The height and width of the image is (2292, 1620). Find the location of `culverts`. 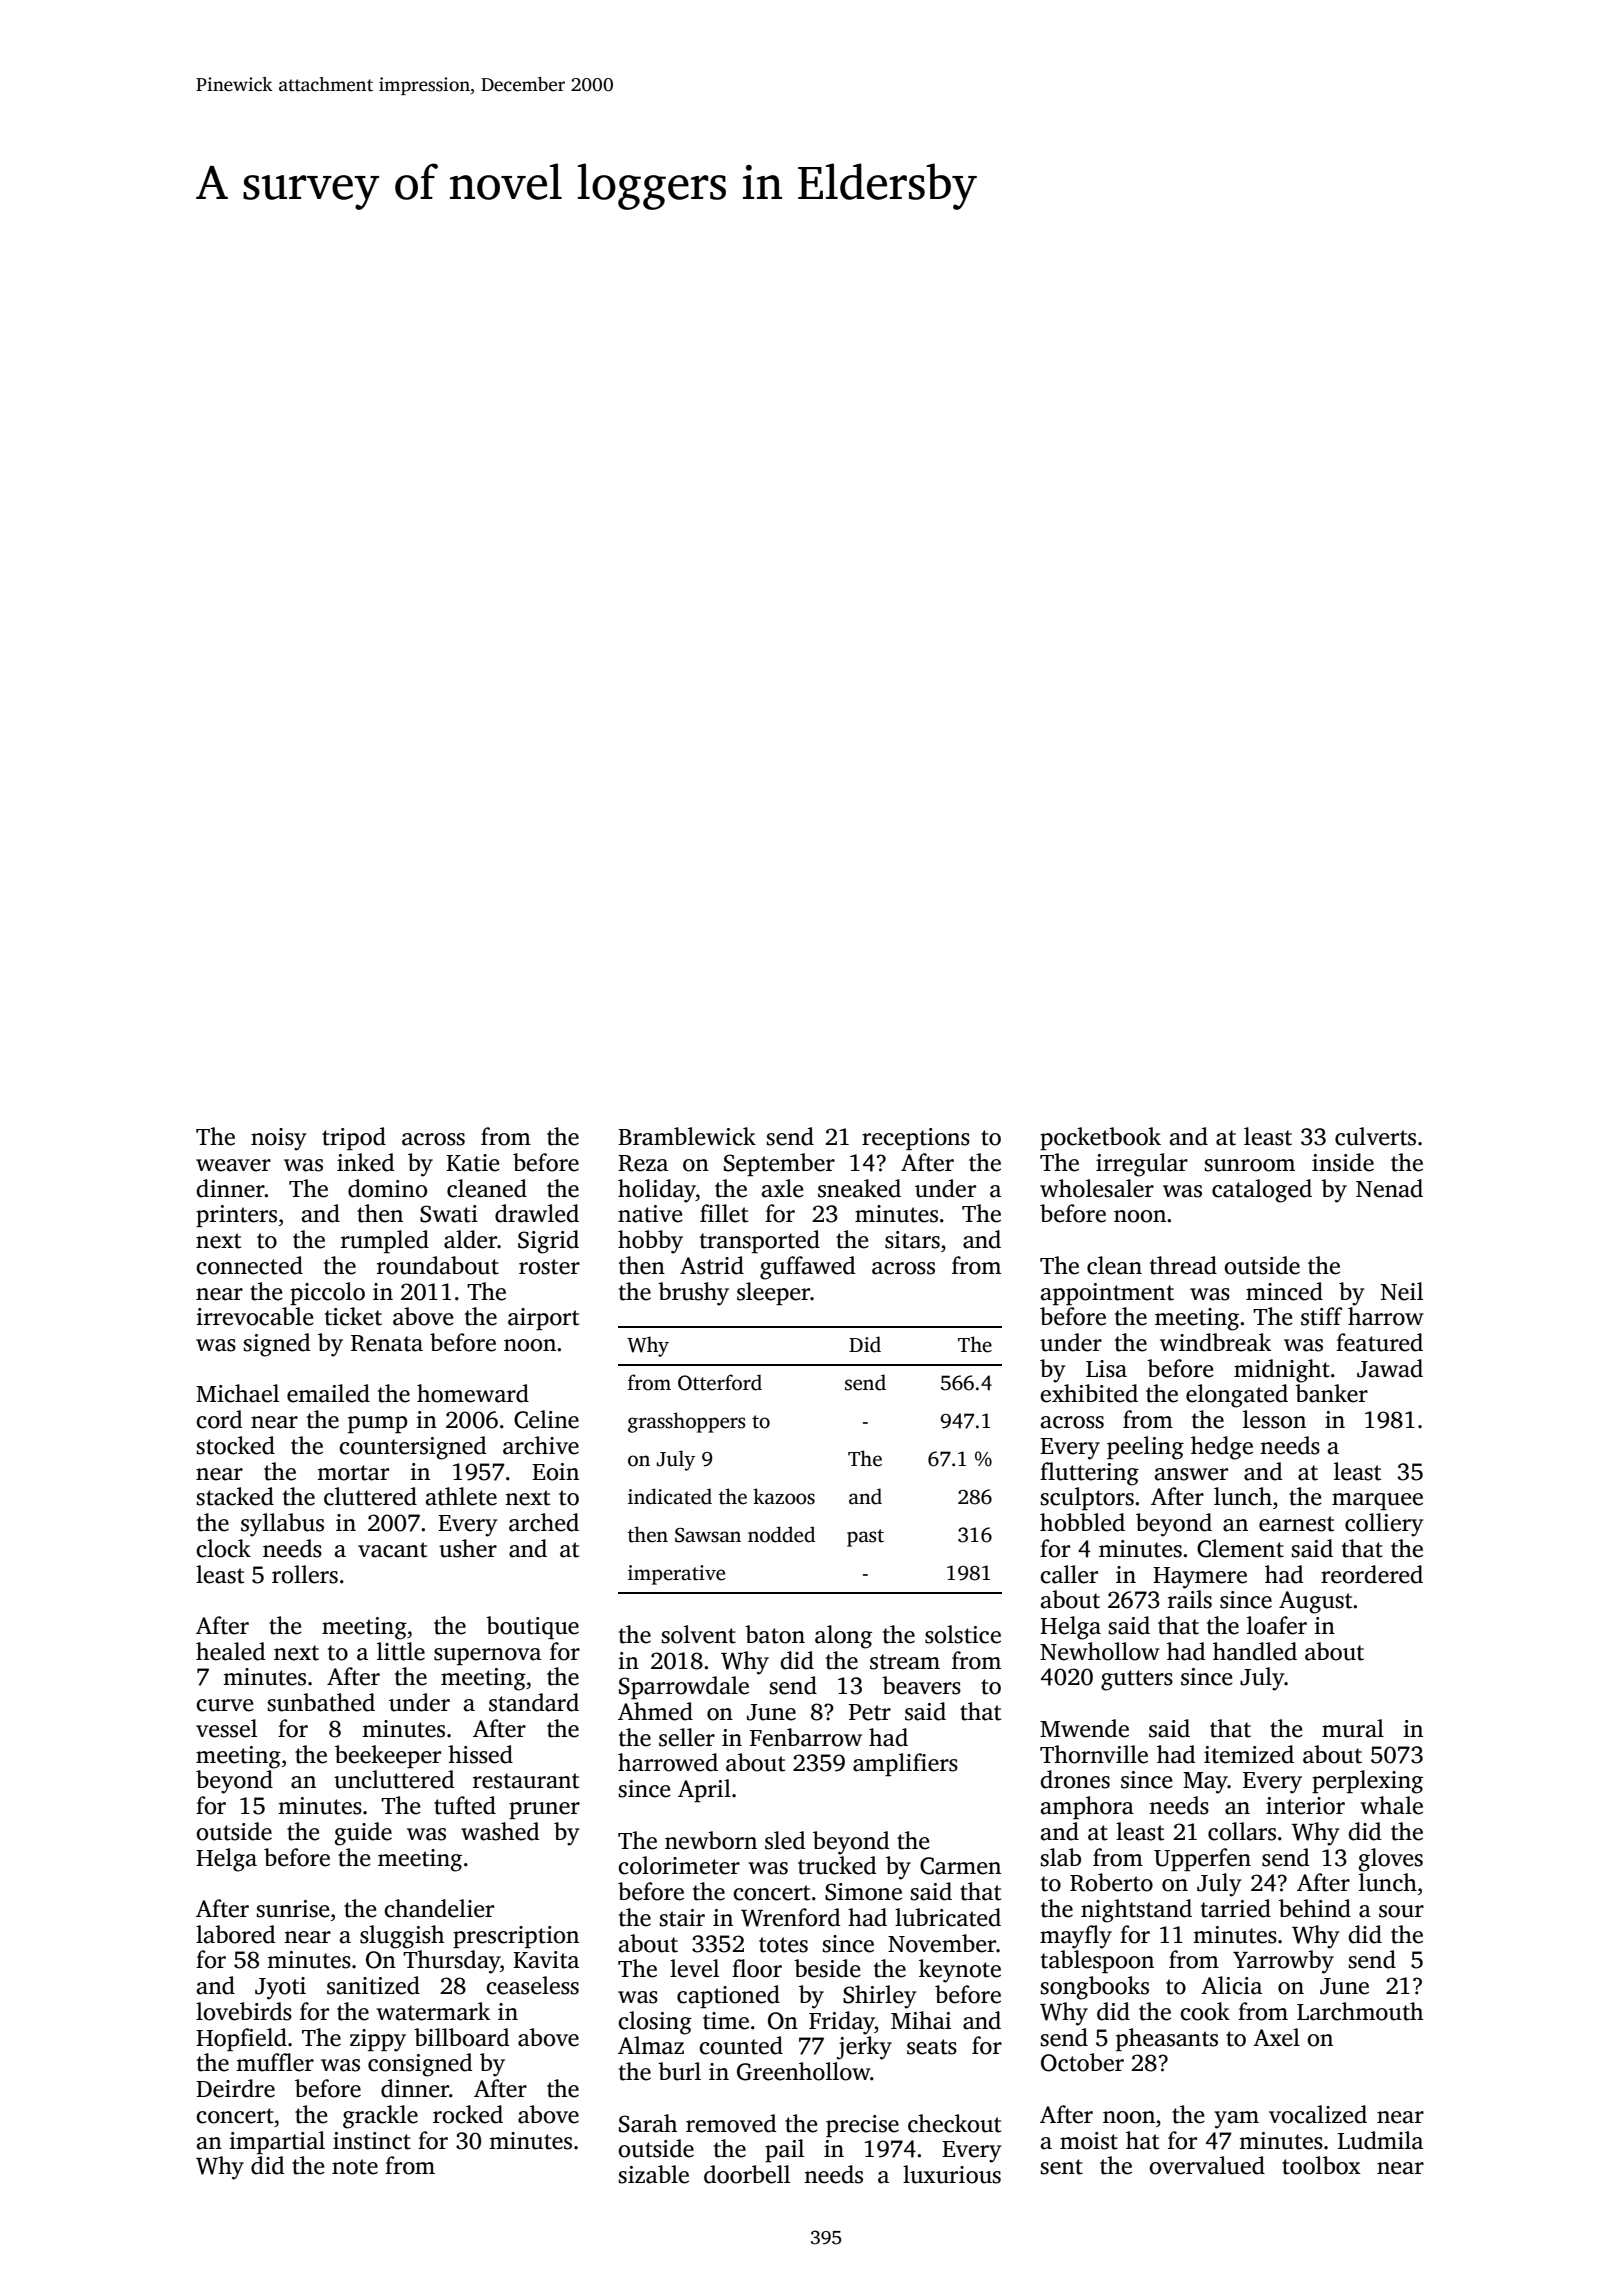

culverts is located at coordinates (1375, 1136).
